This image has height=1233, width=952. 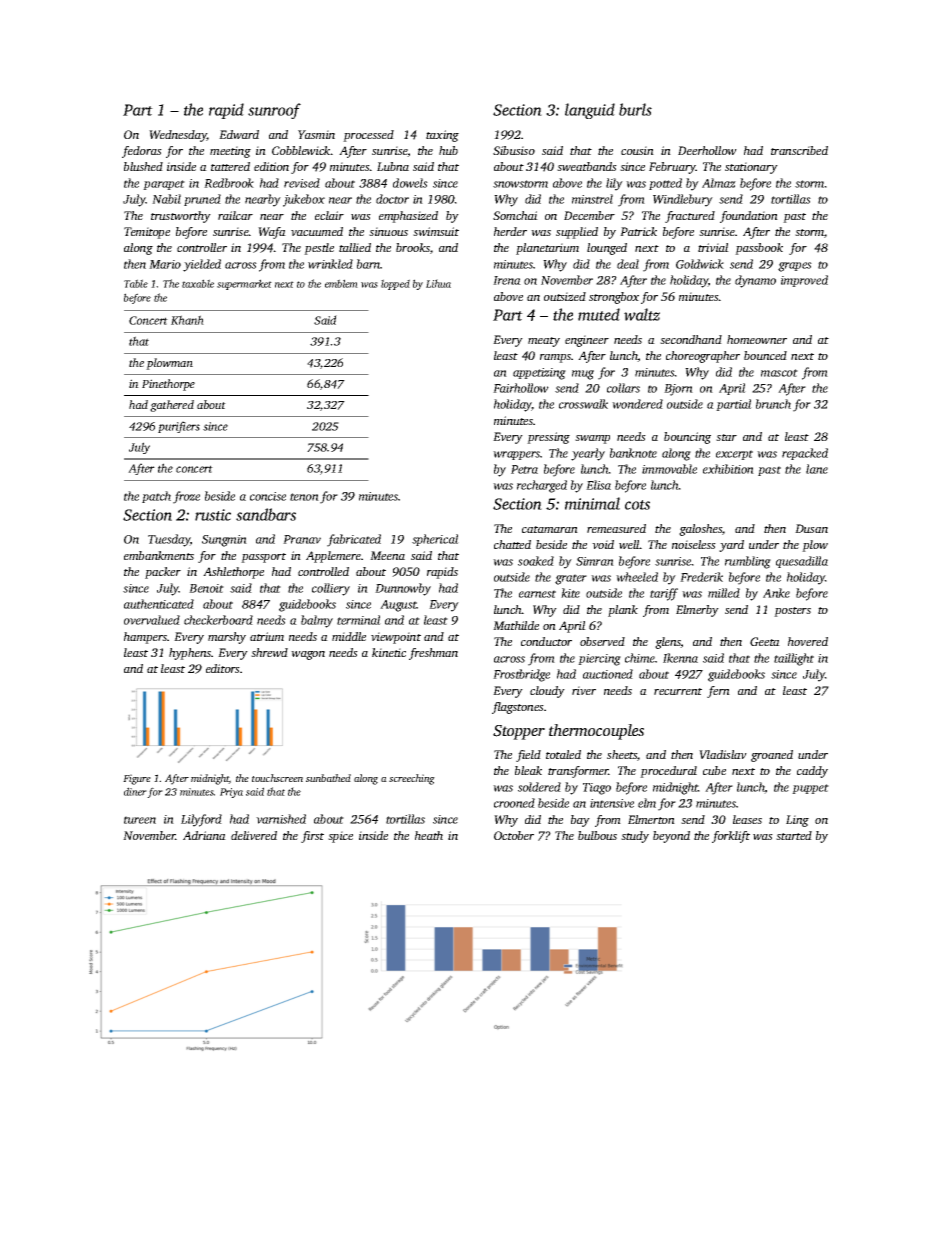 I want to click on banknote, so click(x=633, y=453).
